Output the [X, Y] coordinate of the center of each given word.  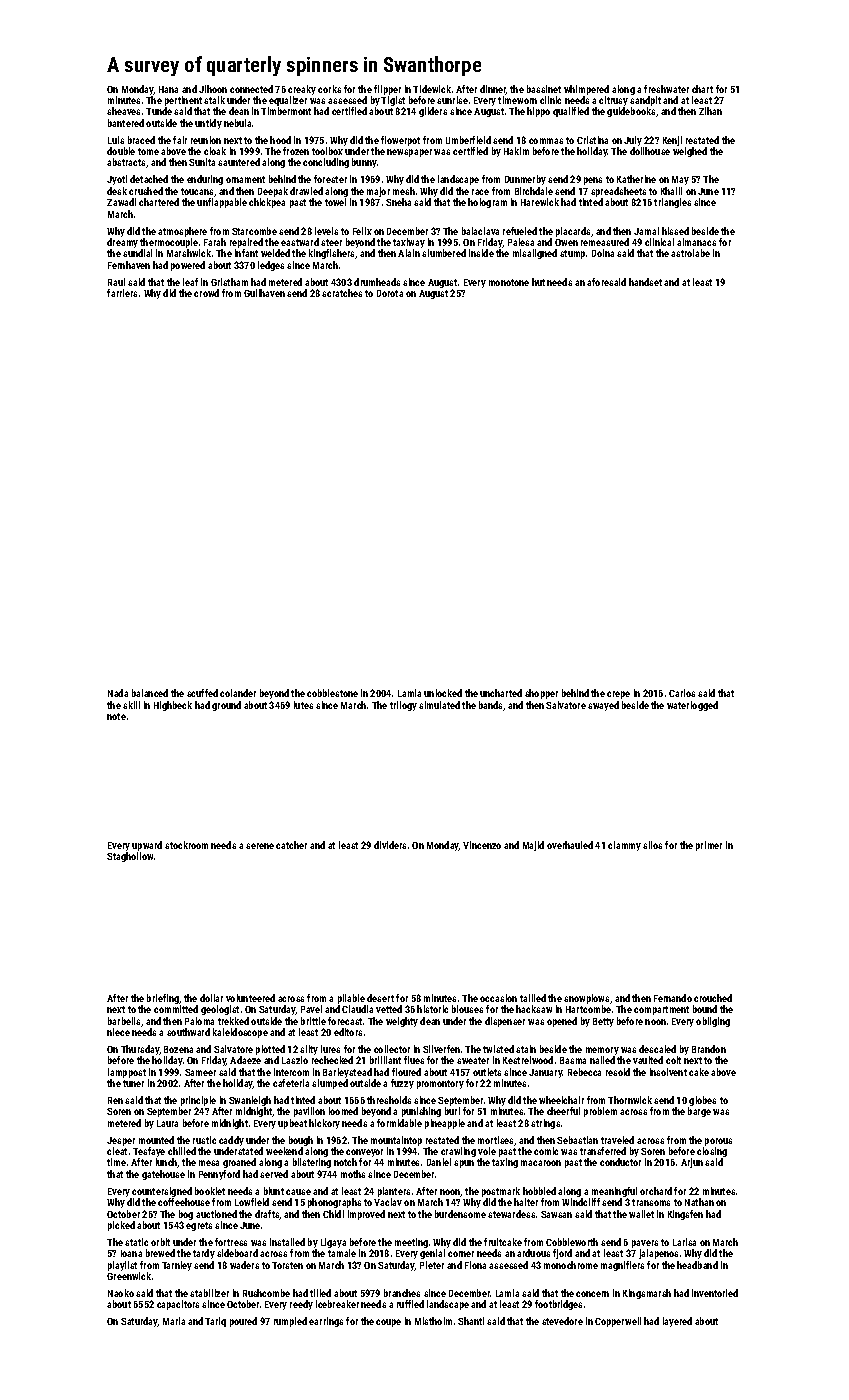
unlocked [443, 693]
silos [652, 845]
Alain [409, 253]
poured [243, 1322]
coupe [388, 1323]
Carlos [682, 693]
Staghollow [130, 857]
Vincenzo [482, 845]
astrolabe [690, 253]
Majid [533, 846]
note [116, 716]
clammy [624, 846]
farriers [122, 293]
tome [148, 151]
